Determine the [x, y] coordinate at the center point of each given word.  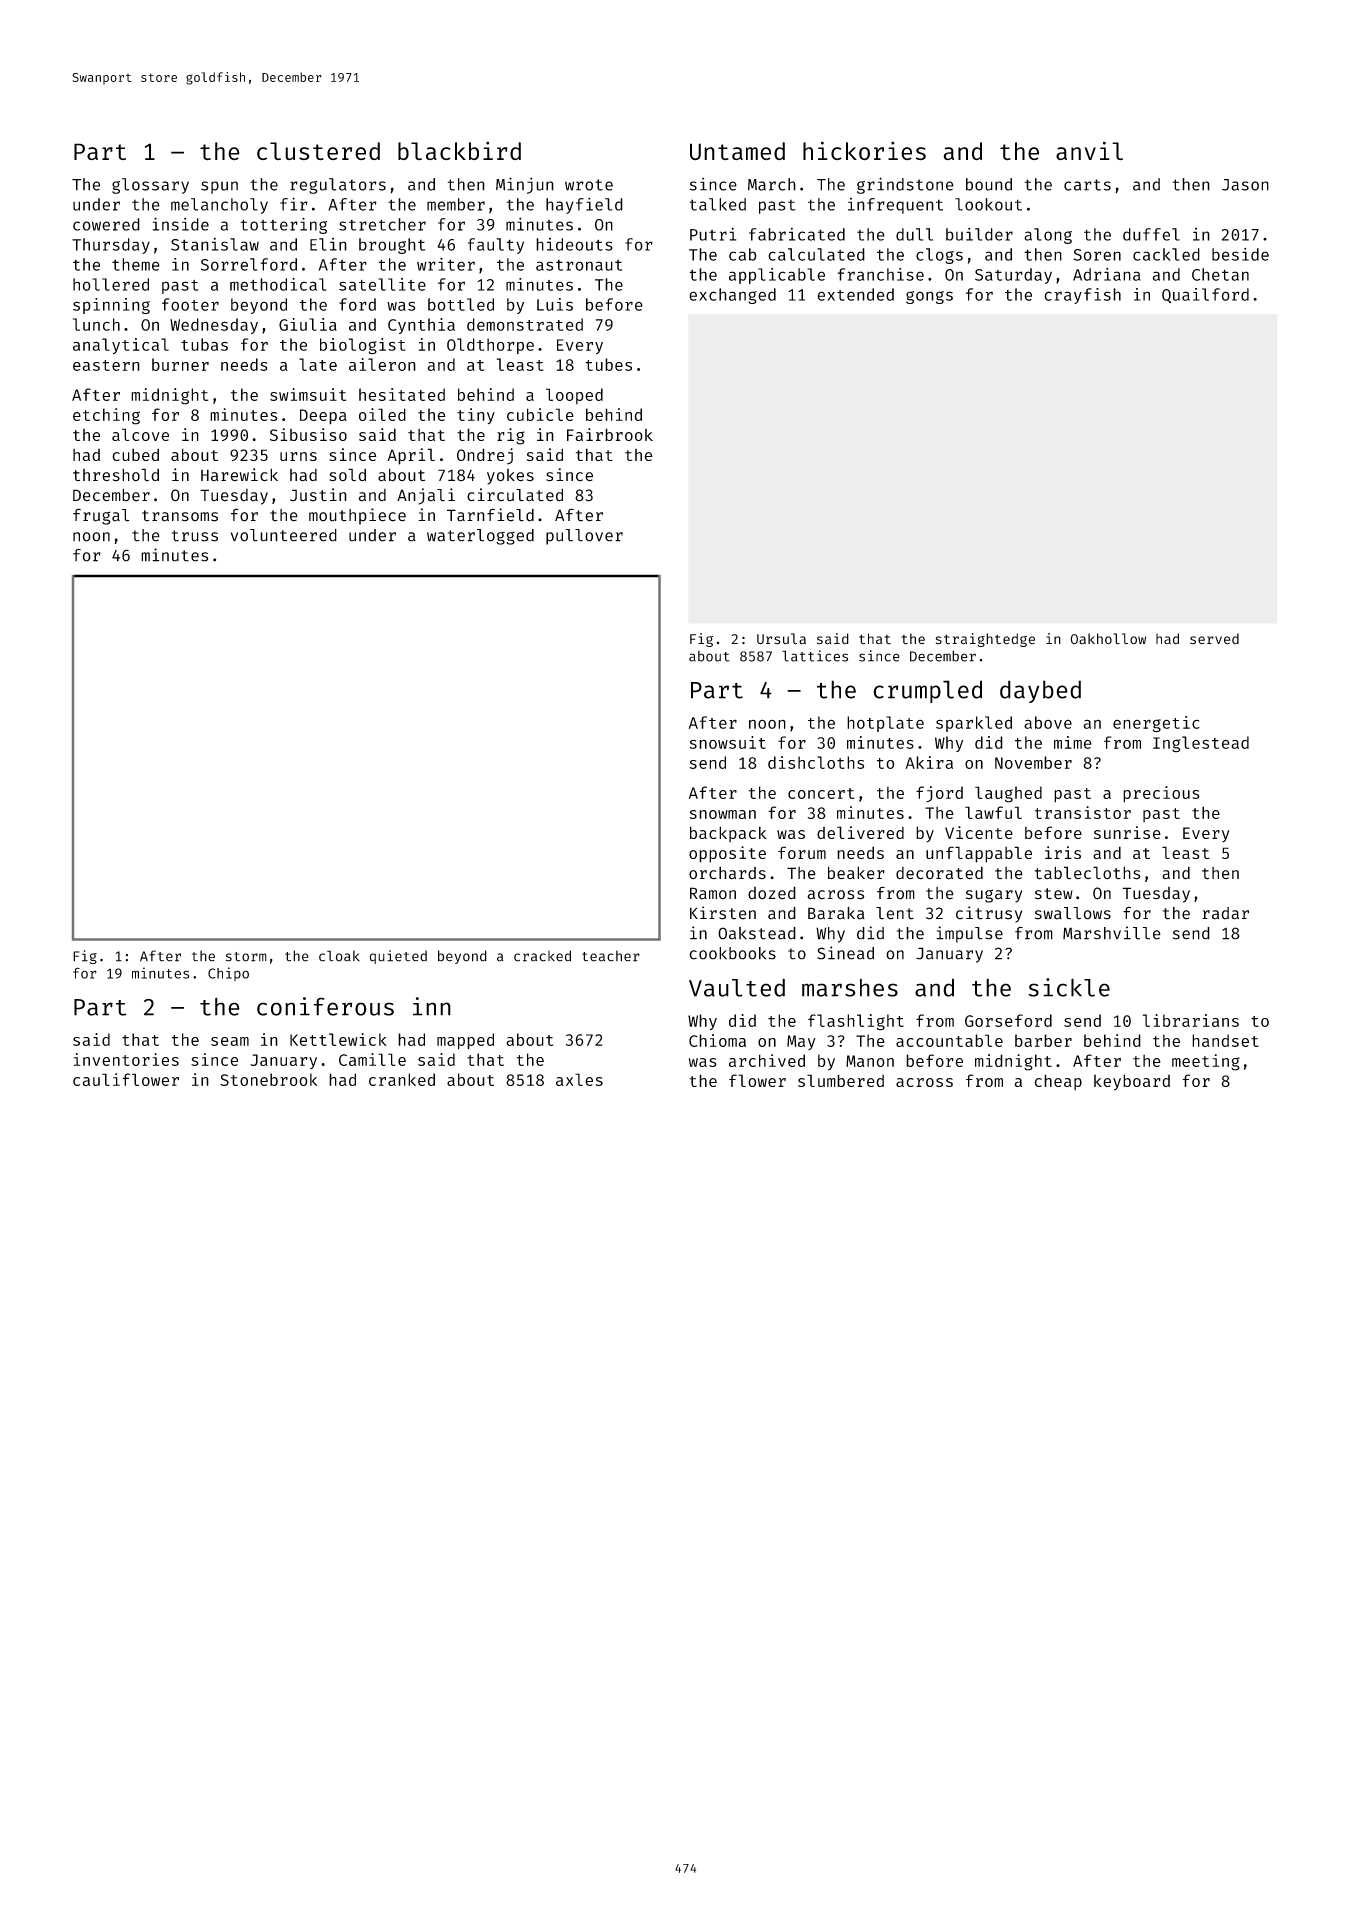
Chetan [1220, 274]
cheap [1058, 1082]
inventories [126, 1059]
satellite [382, 284]
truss [195, 536]
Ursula [781, 639]
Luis [555, 304]
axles [579, 1079]
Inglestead [1201, 744]
